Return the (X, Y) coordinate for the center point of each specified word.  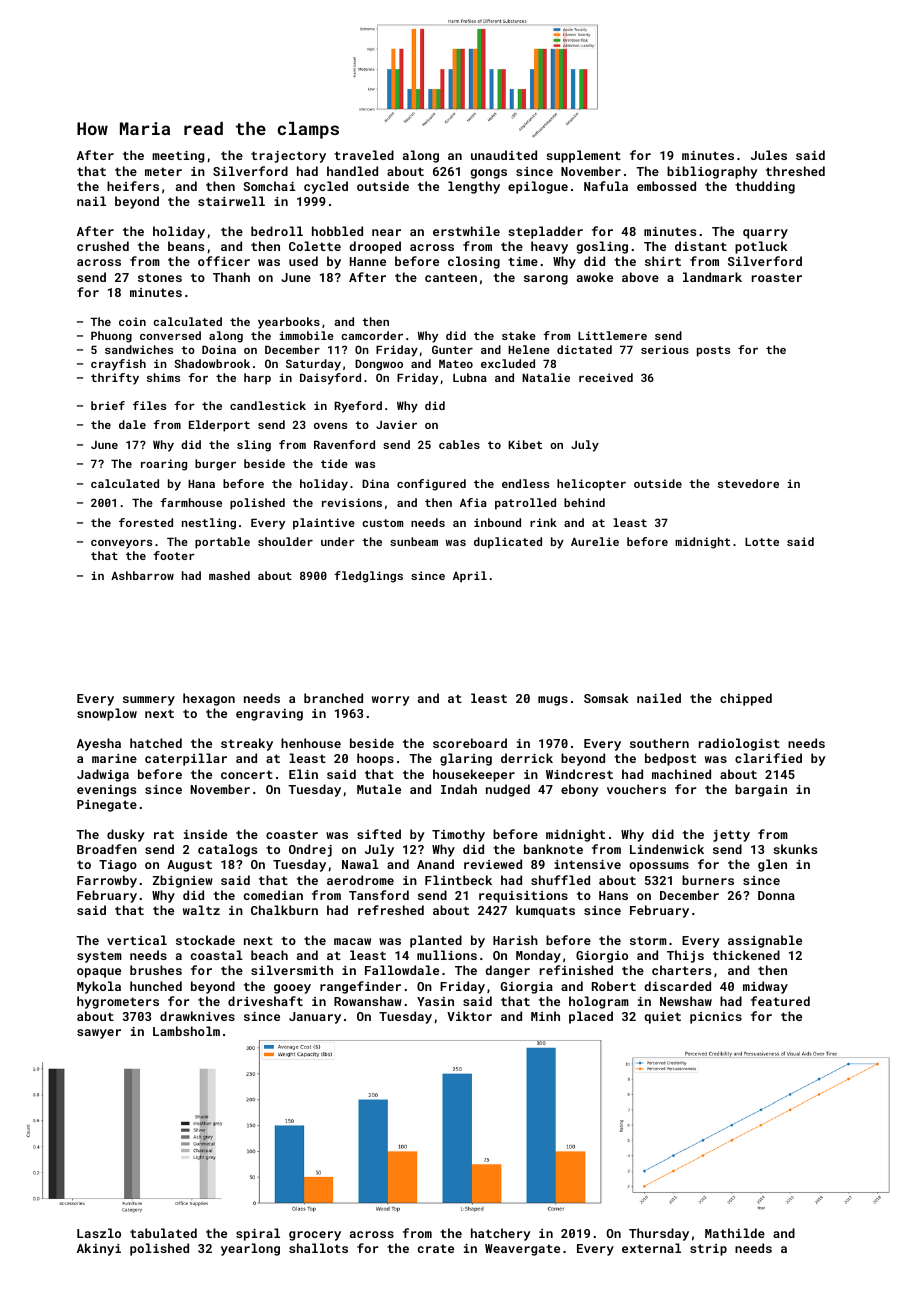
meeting (178, 157)
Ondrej (310, 850)
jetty (731, 836)
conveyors (121, 544)
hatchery (501, 1234)
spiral (258, 1234)
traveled (364, 155)
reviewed (493, 864)
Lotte (762, 542)
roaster (777, 277)
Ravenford (344, 444)
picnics (716, 1018)
